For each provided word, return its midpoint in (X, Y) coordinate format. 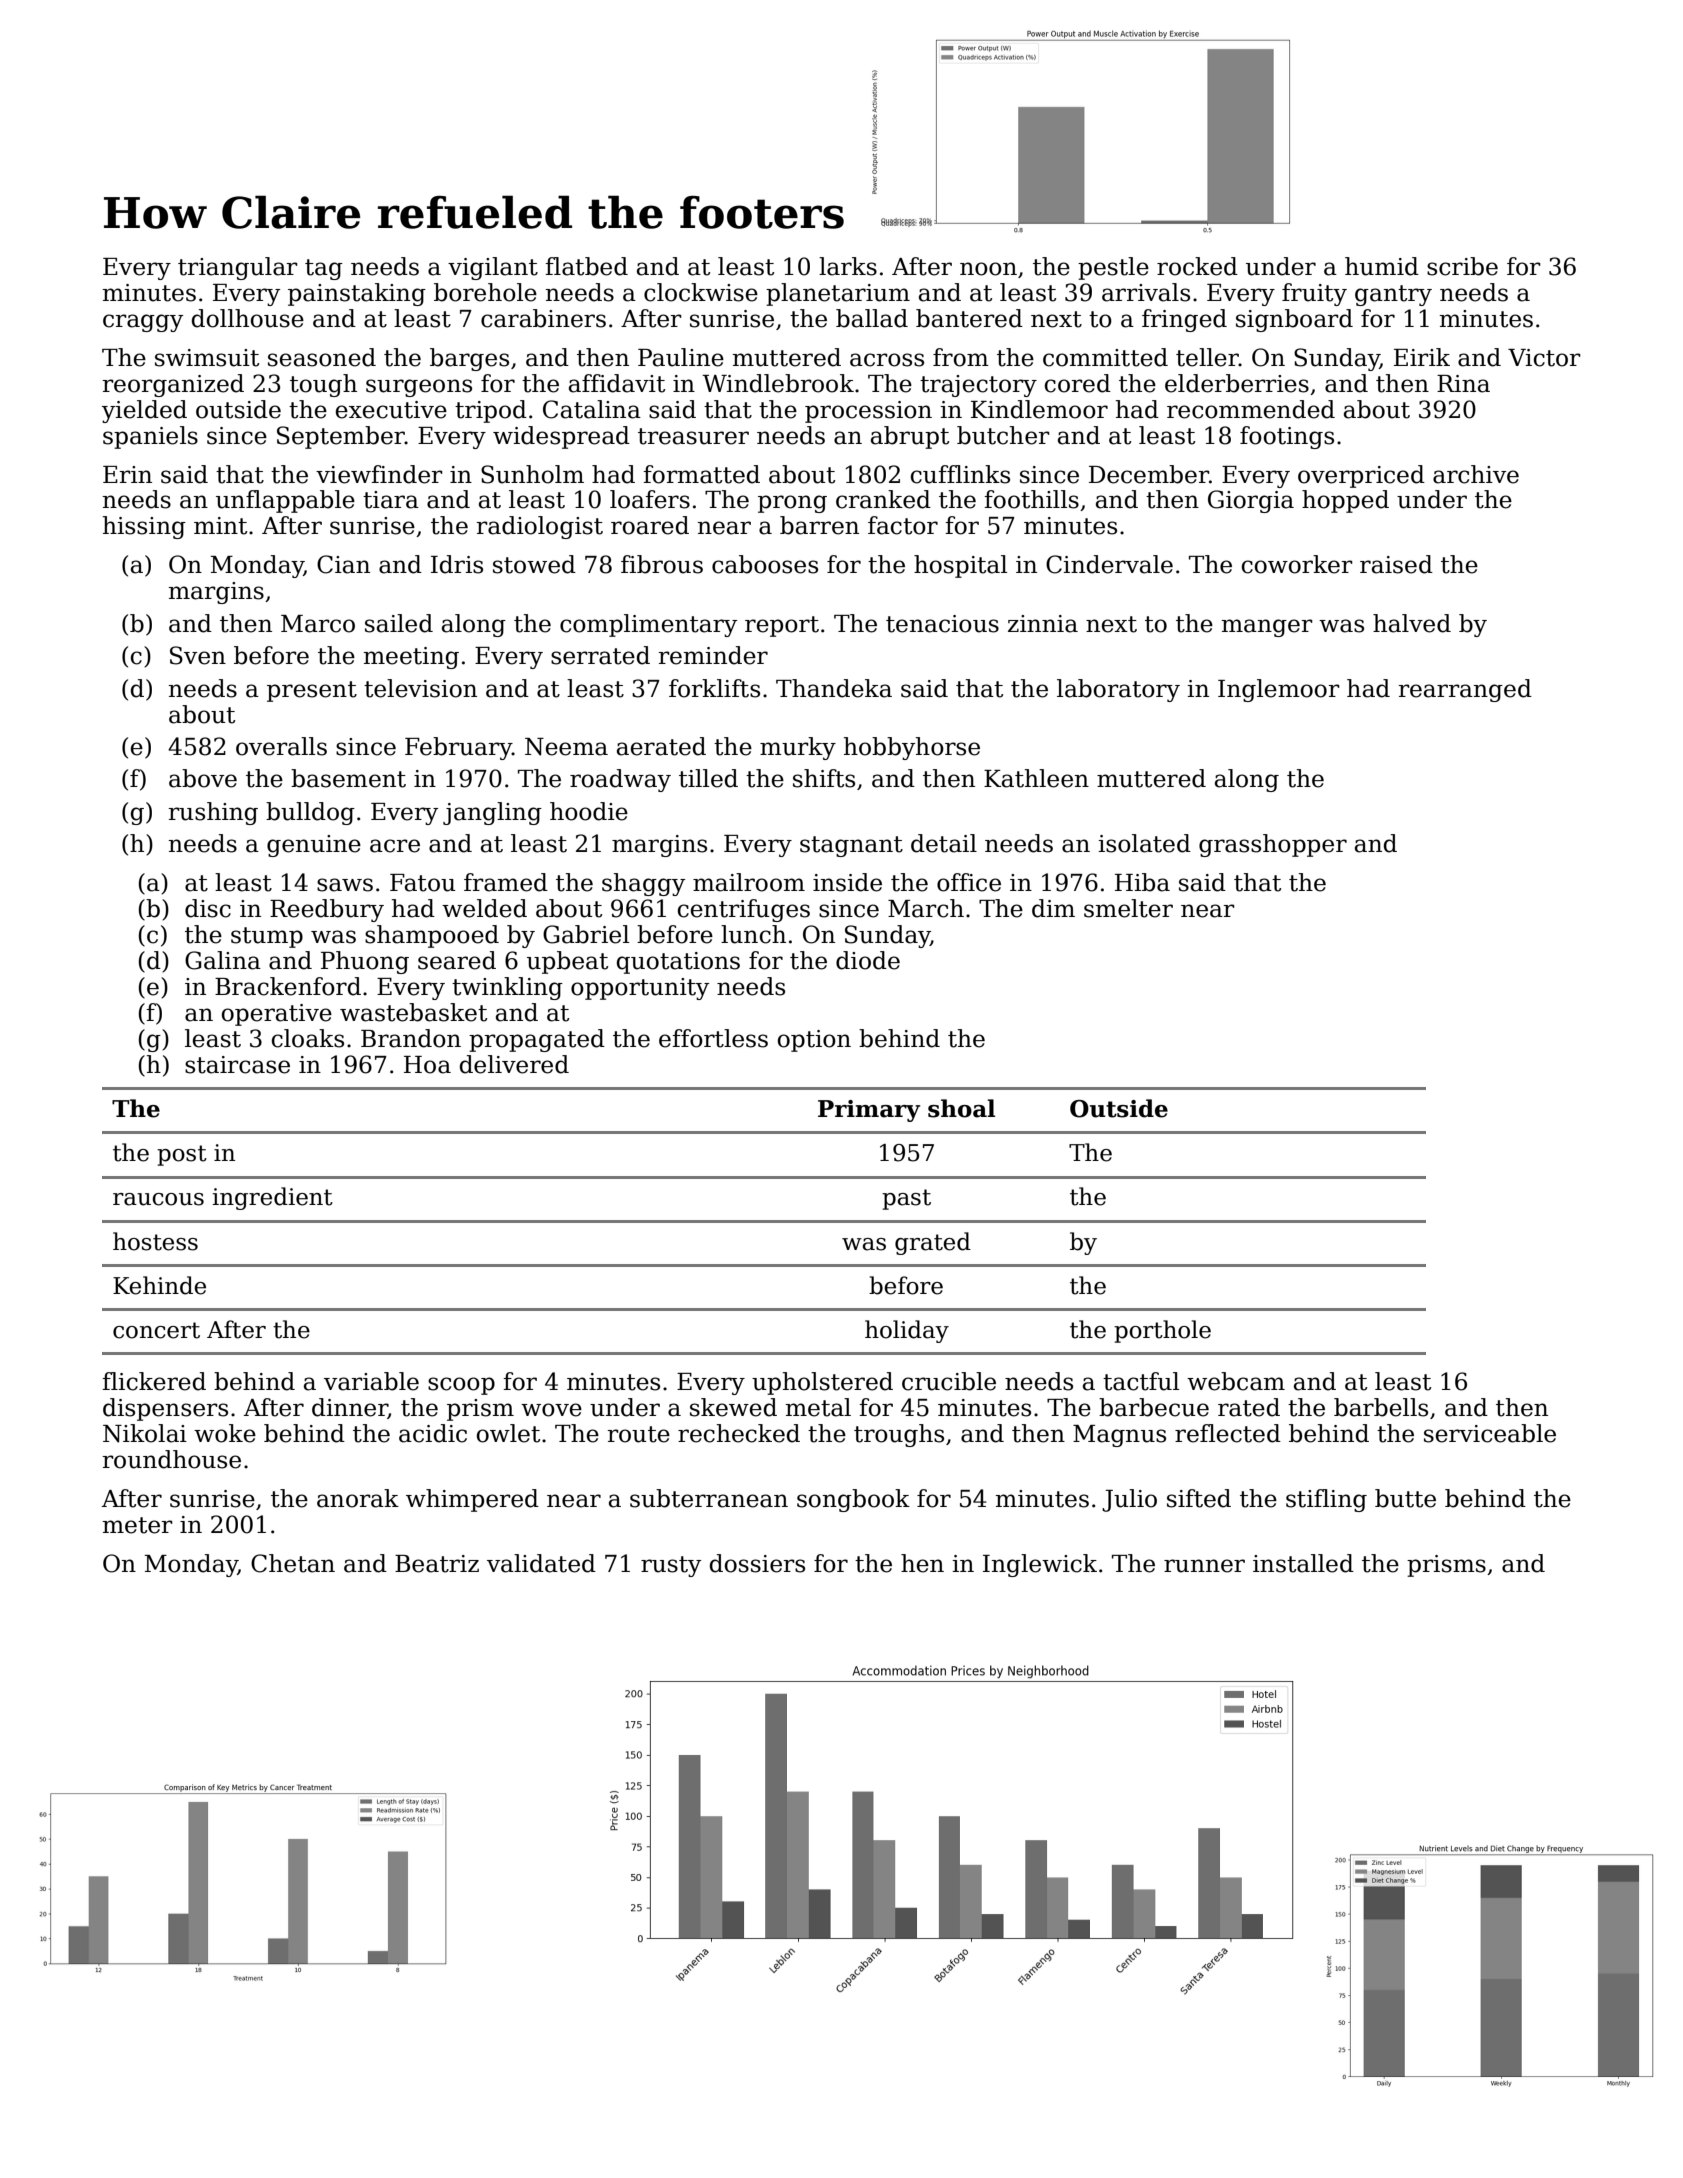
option (814, 1041)
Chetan (293, 1563)
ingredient (272, 1198)
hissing (144, 527)
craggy (143, 323)
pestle (1113, 268)
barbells (1381, 1407)
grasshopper (1273, 845)
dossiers (757, 1563)
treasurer (693, 436)
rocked (1197, 266)
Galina (223, 960)
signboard (1294, 320)
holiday (907, 1331)
